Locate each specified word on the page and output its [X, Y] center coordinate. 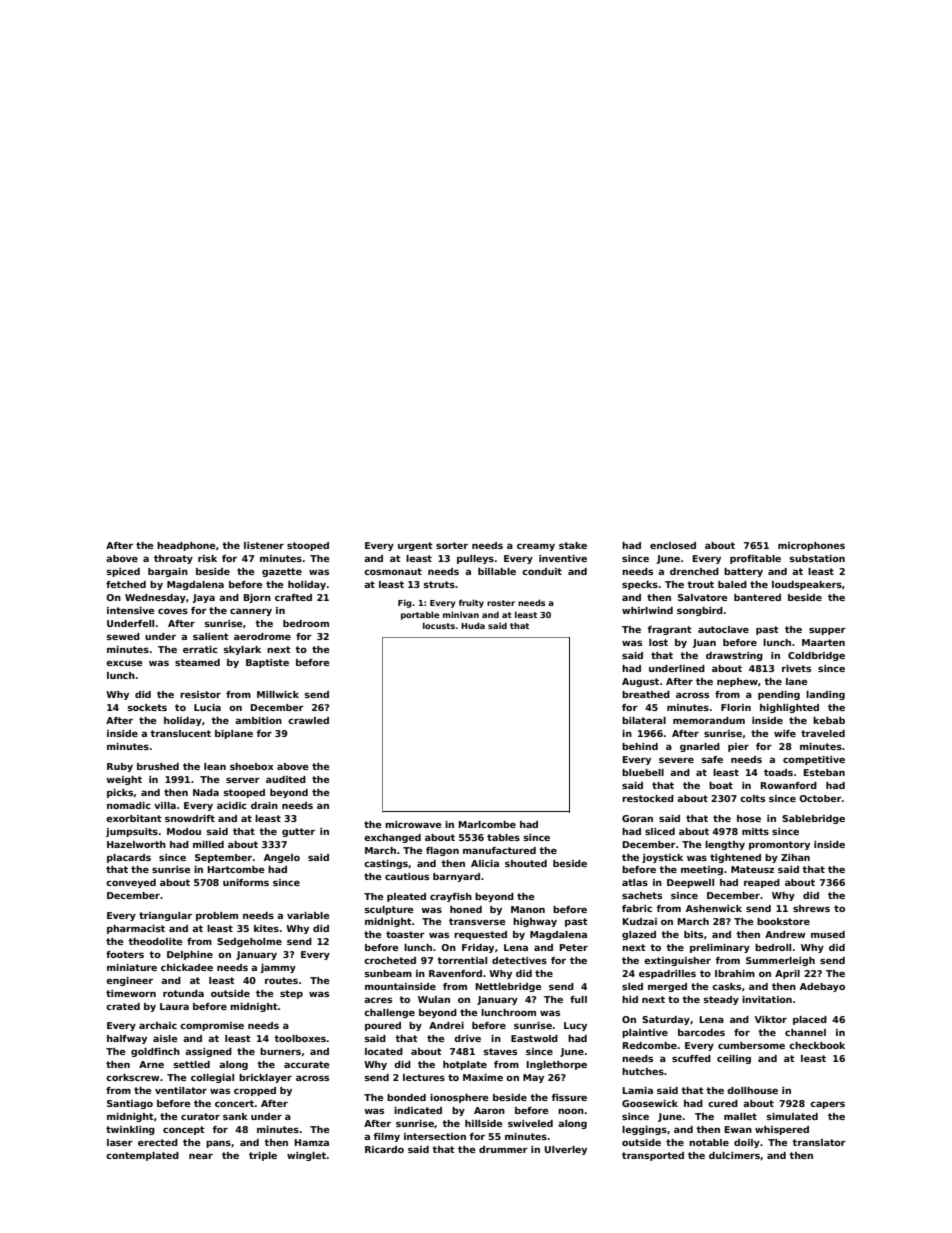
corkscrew [132, 1077]
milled [208, 844]
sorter [452, 545]
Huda [473, 625]
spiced [123, 572]
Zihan [795, 857]
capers [827, 1105]
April [787, 974]
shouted [526, 863]
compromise [212, 1026]
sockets [147, 707]
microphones [811, 546]
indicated [418, 1110]
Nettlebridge [508, 987]
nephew [737, 682]
